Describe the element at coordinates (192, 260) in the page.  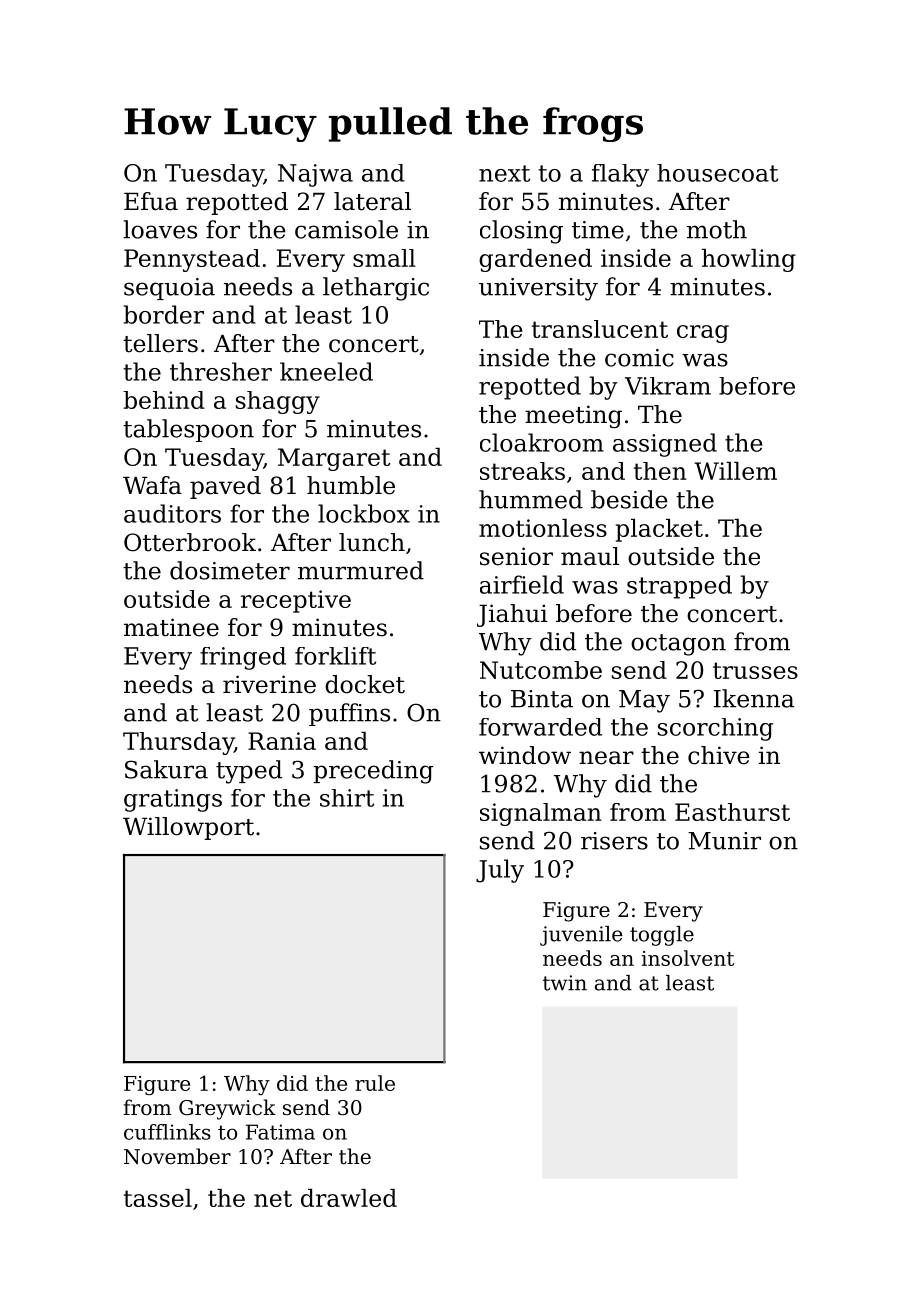
I see `Pennystead` at that location.
